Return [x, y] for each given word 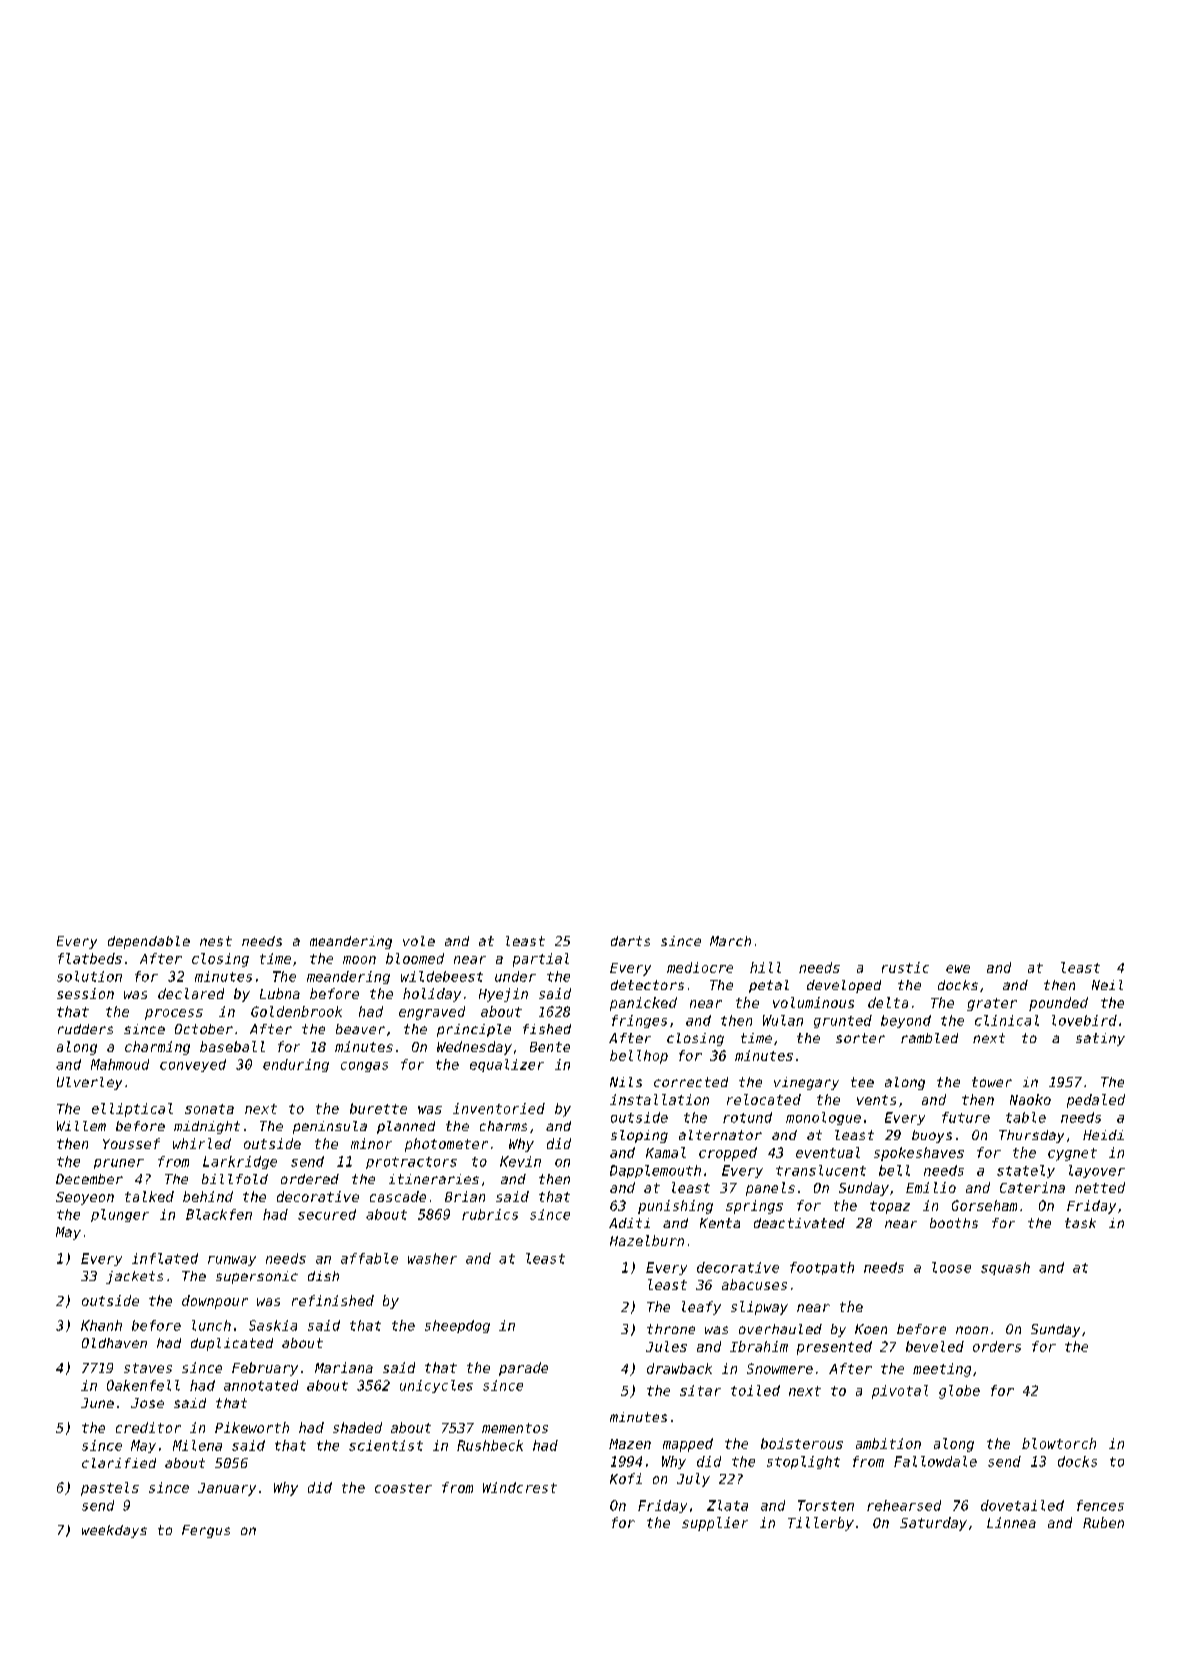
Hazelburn [647, 1240]
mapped [688, 1445]
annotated [261, 1385]
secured [327, 1214]
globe [959, 1392]
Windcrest [520, 1487]
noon [972, 1330]
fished [547, 1029]
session [85, 993]
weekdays [114, 1531]
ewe [958, 969]
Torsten [826, 1505]
